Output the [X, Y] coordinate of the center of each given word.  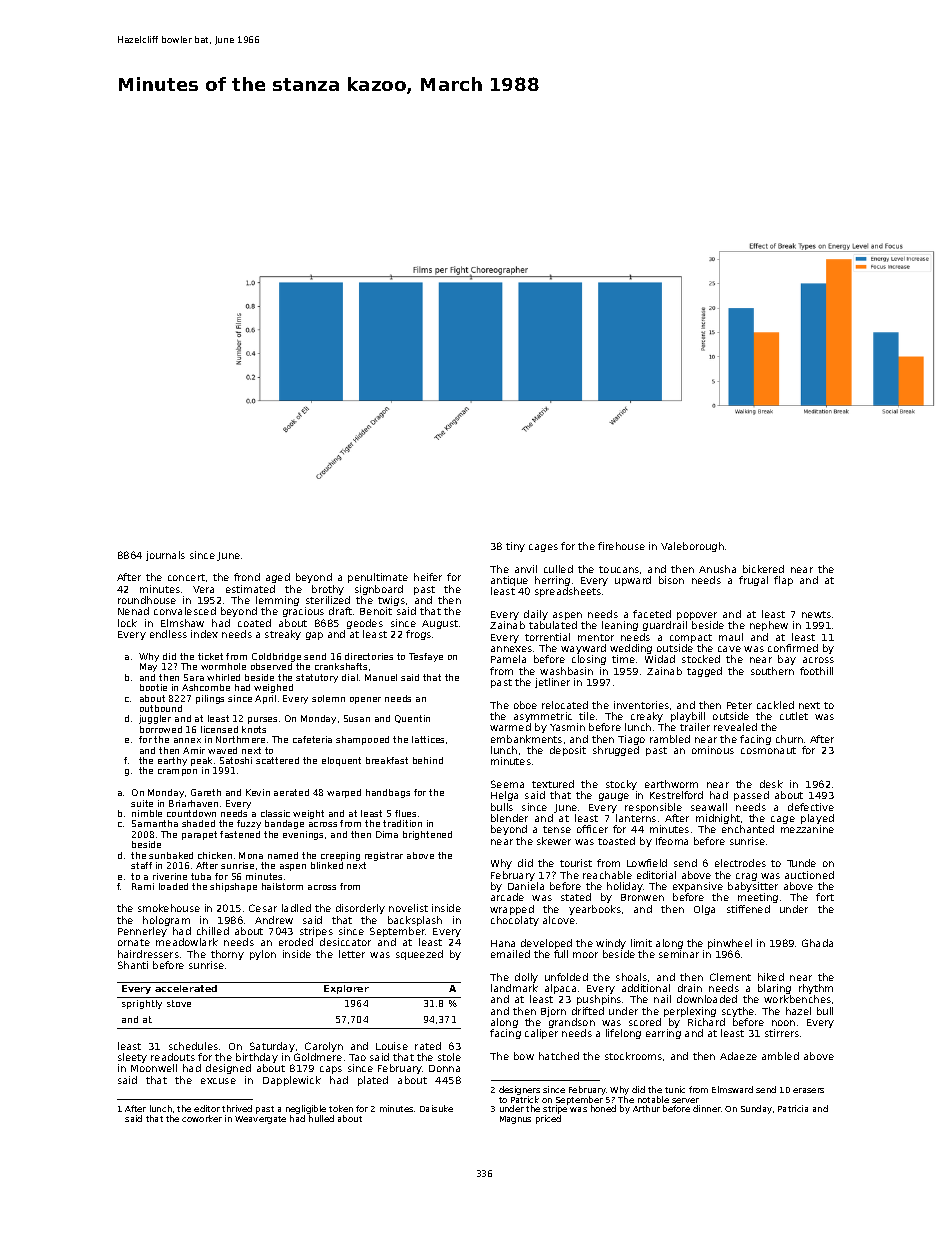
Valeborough [692, 547]
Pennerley [142, 932]
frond [247, 577]
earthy [172, 761]
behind [428, 760]
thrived [237, 1108]
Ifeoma [672, 841]
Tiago [631, 740]
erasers [808, 1090]
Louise [392, 1046]
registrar [384, 856]
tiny [515, 547]
